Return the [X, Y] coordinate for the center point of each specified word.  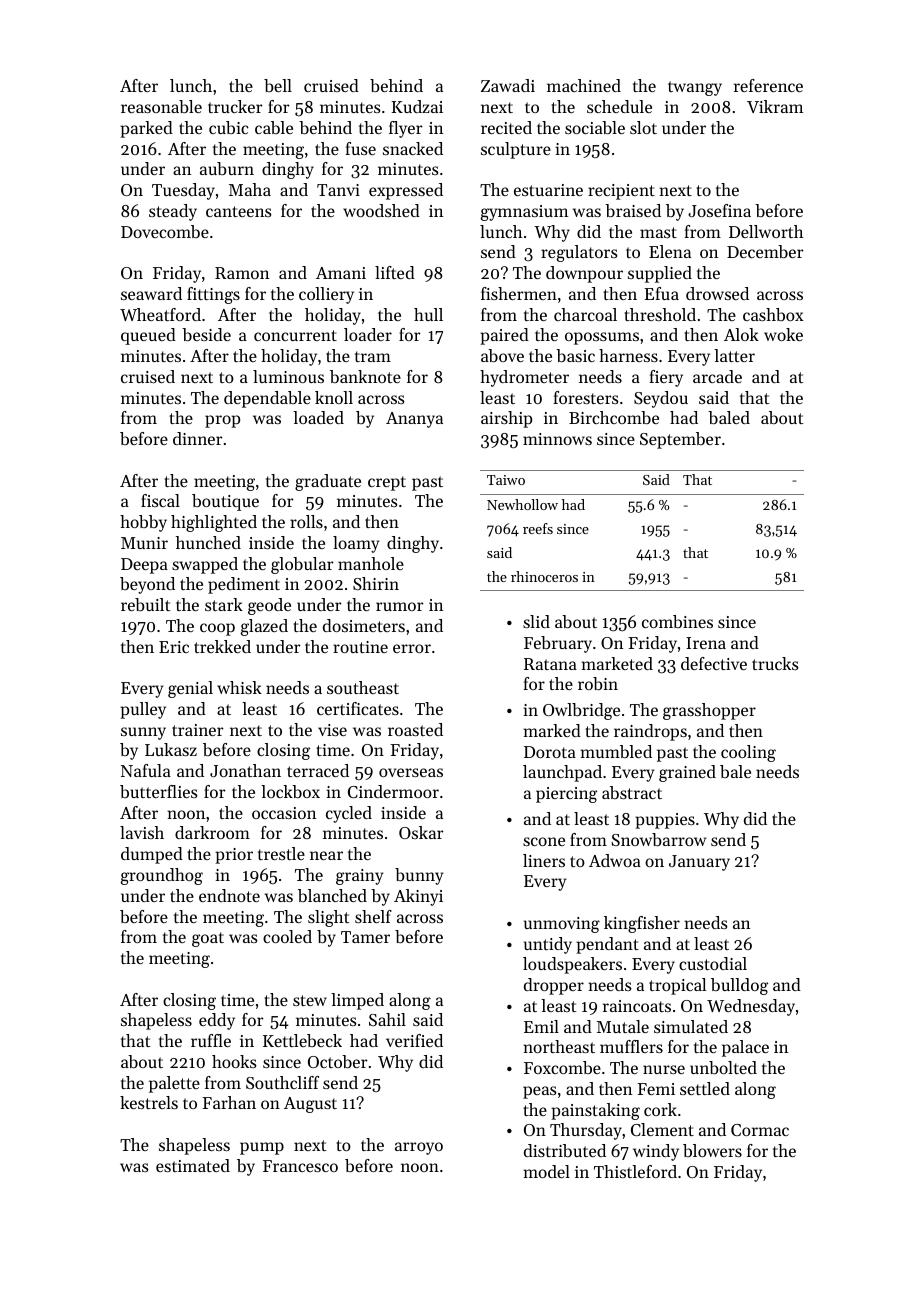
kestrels [149, 1102]
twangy [695, 88]
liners [544, 860]
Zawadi [508, 85]
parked [146, 129]
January [699, 863]
